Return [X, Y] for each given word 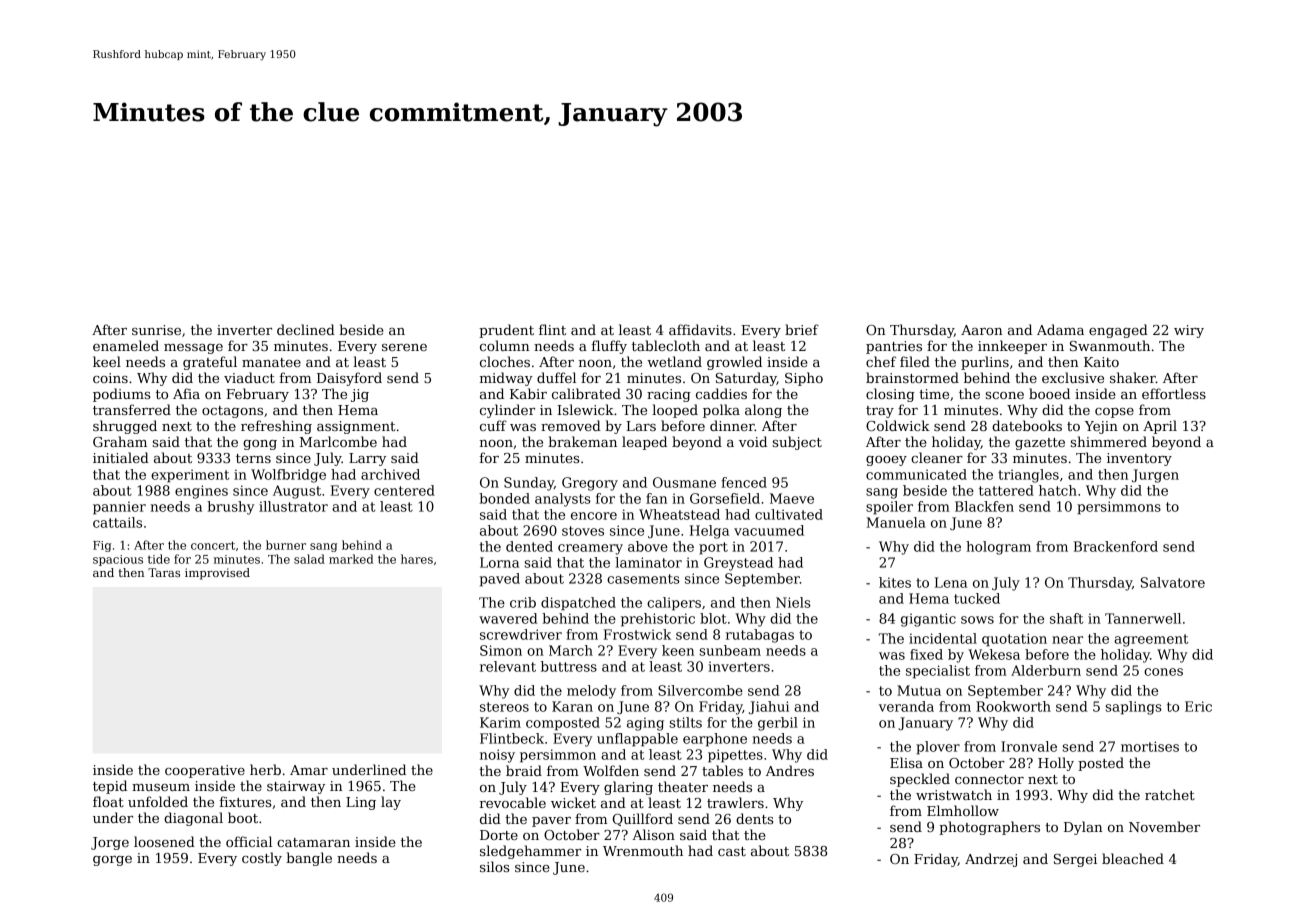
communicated [916, 474]
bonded [504, 498]
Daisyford [349, 379]
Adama [1060, 329]
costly [262, 859]
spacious [118, 560]
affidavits [700, 329]
